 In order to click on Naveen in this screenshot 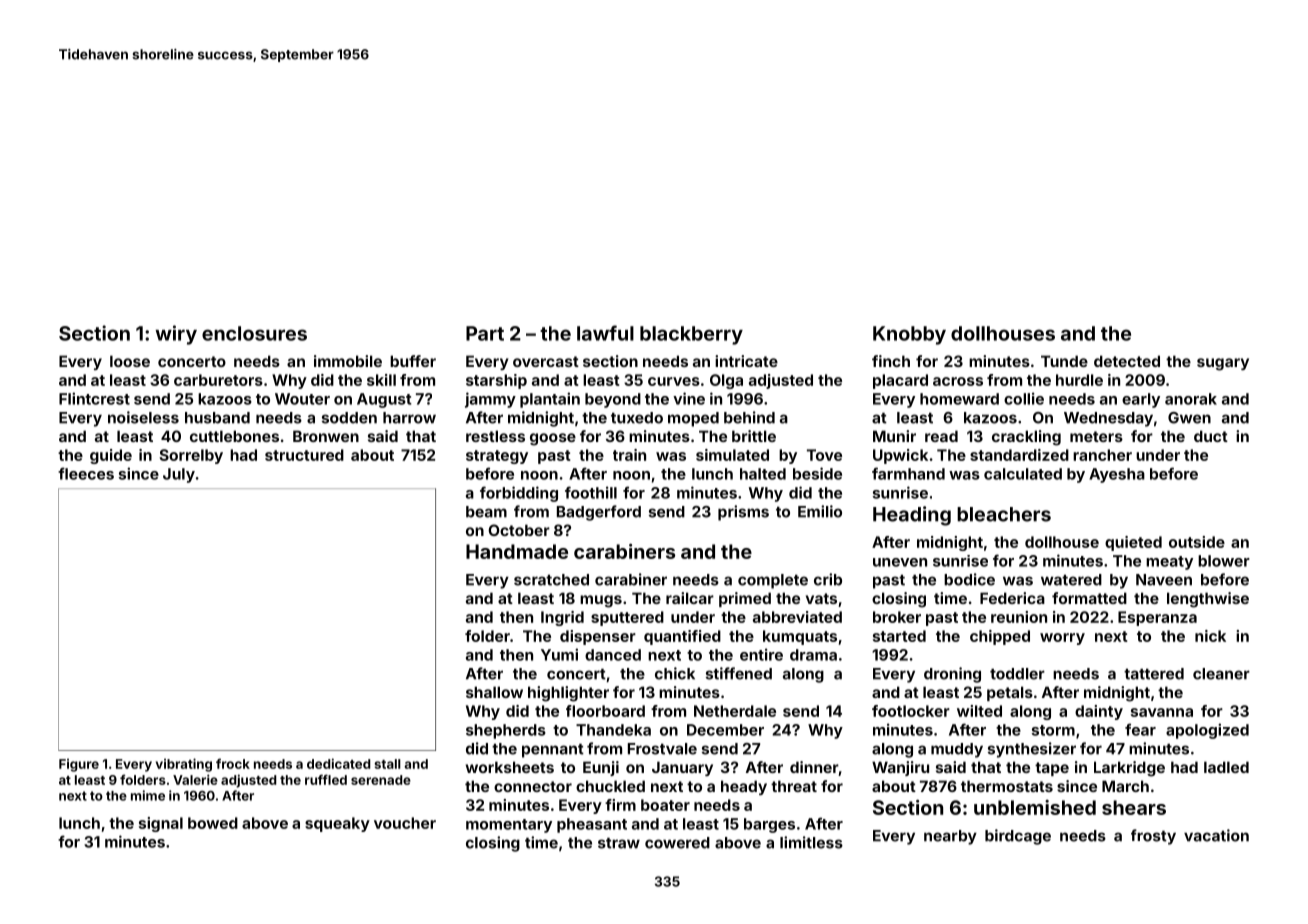, I will do `click(1164, 580)`.
